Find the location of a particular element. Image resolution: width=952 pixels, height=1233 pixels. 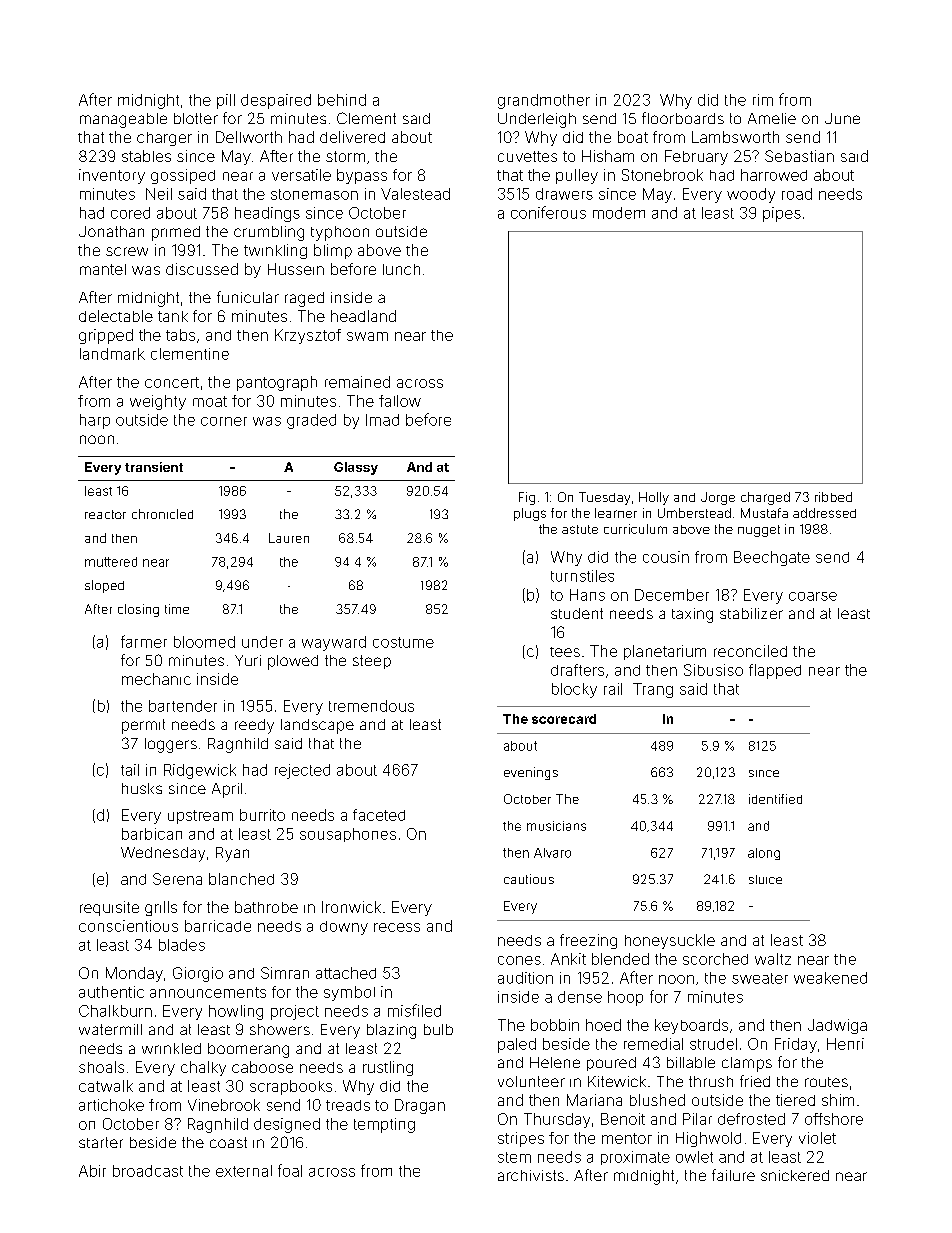

blotter is located at coordinates (196, 118).
